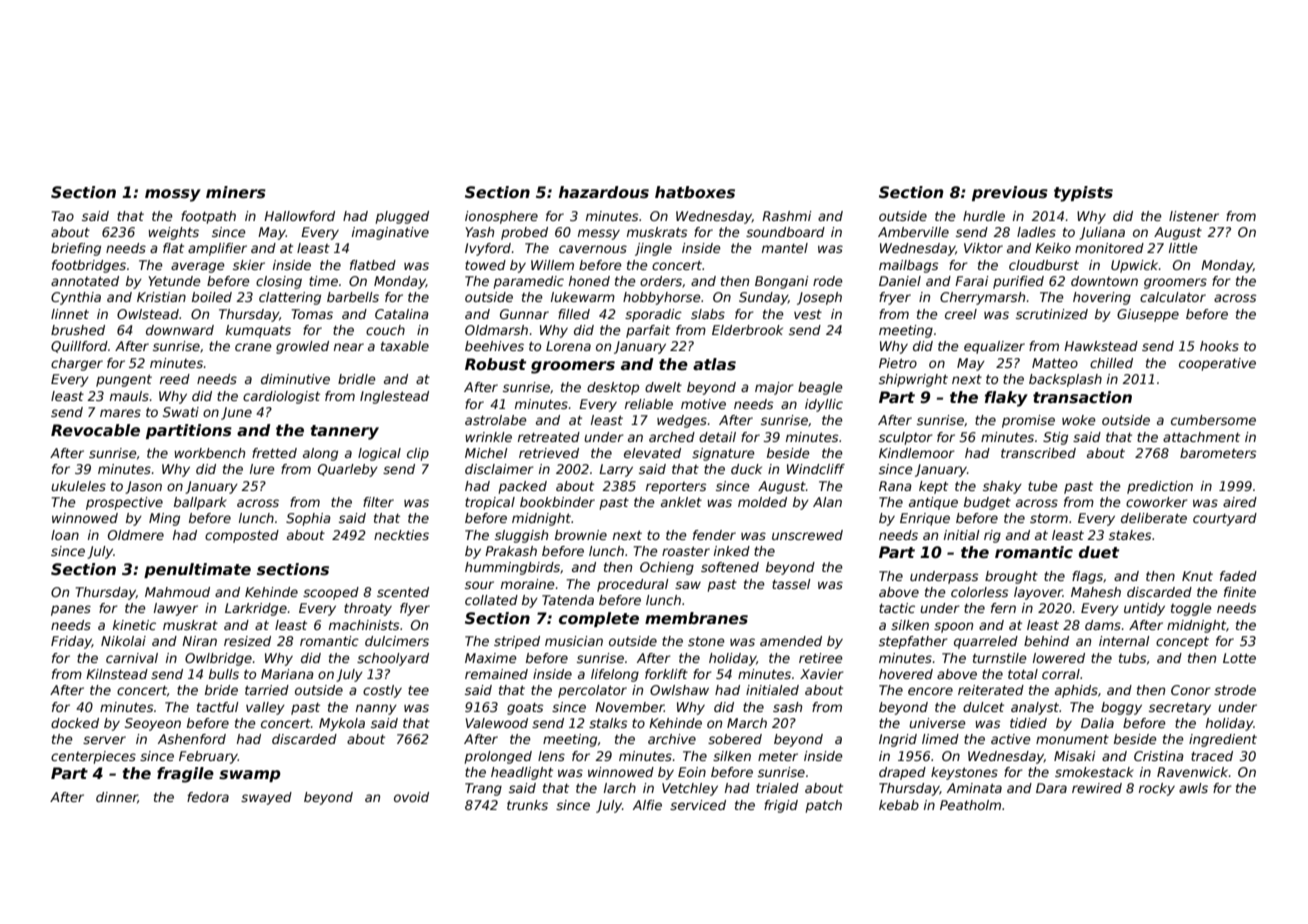 Image resolution: width=1308 pixels, height=924 pixels. What do you see at coordinates (777, 788) in the screenshot?
I see `trialed` at bounding box center [777, 788].
